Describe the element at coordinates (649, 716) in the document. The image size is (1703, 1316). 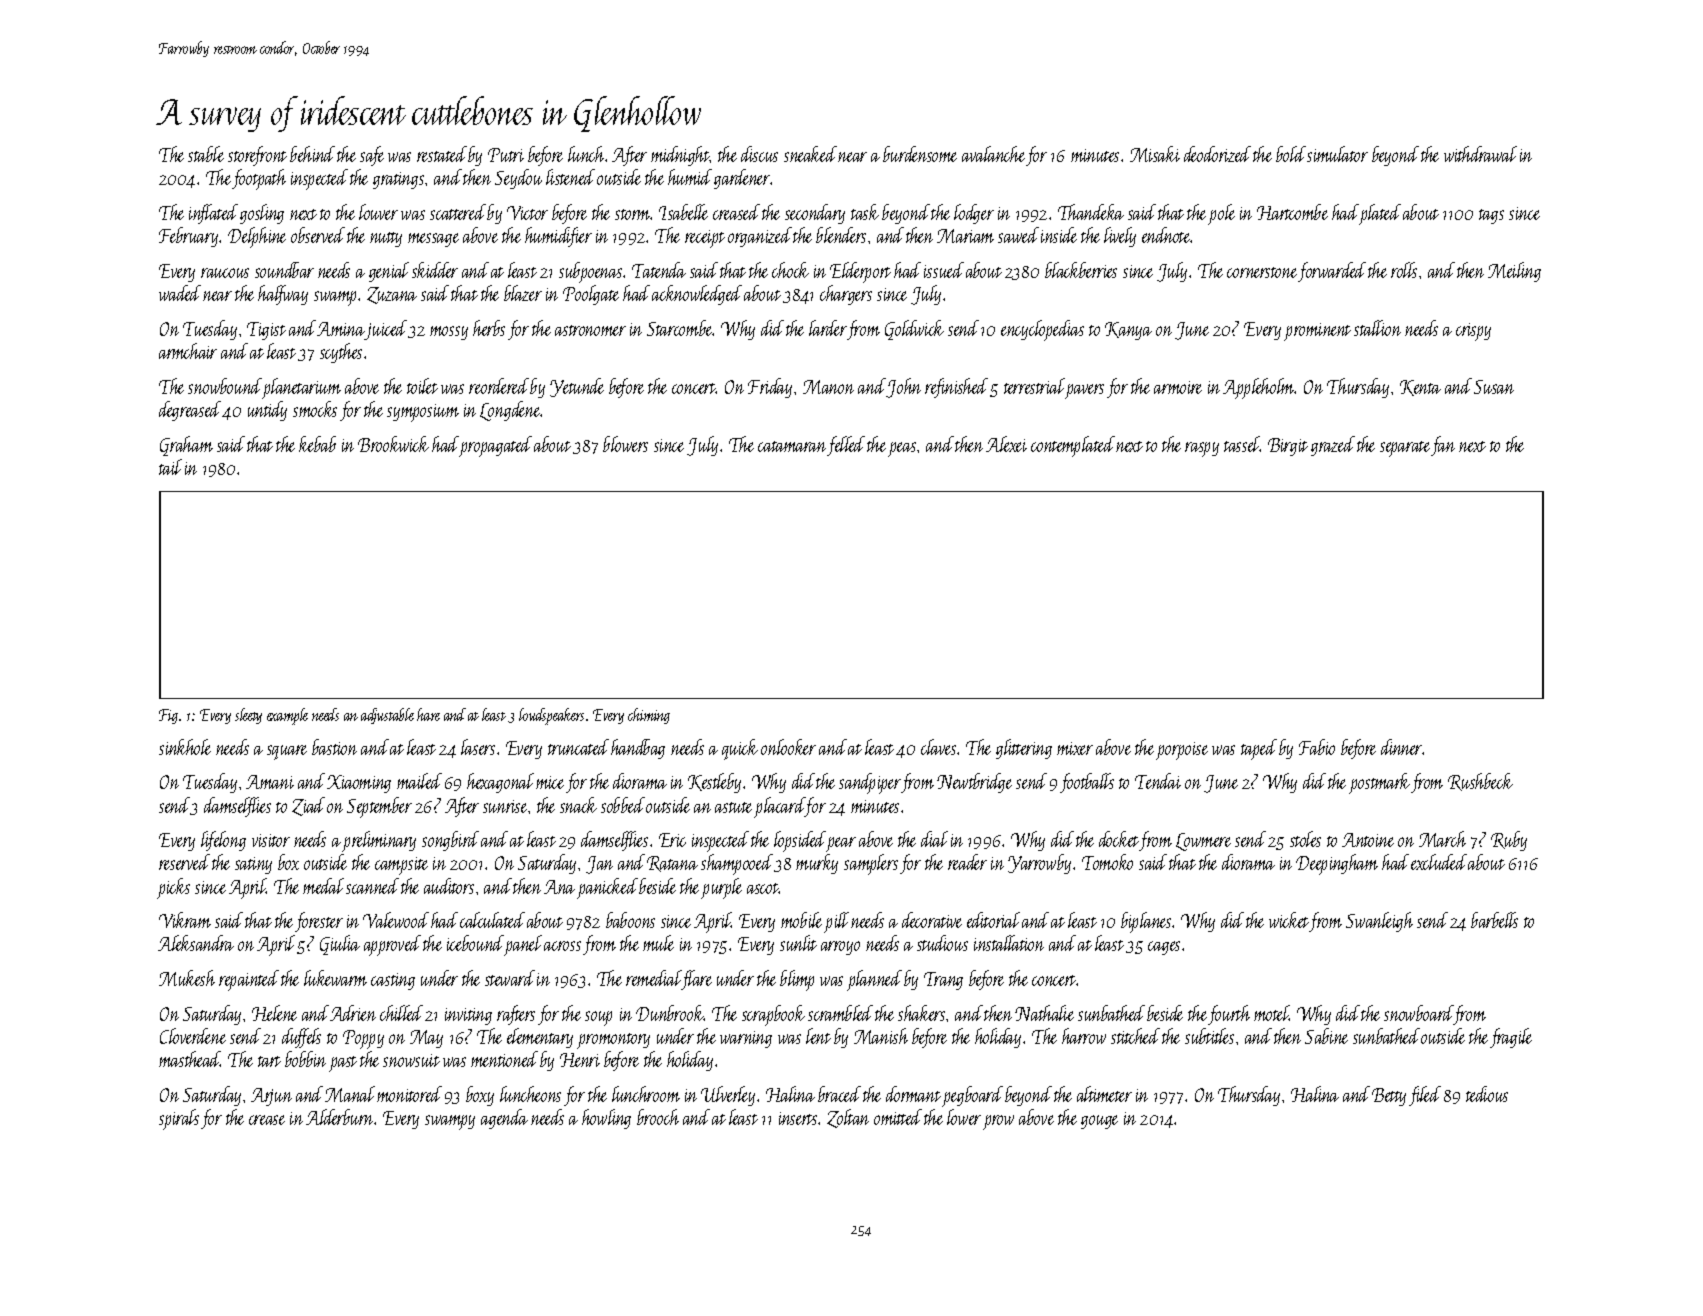
I see `chiming` at that location.
